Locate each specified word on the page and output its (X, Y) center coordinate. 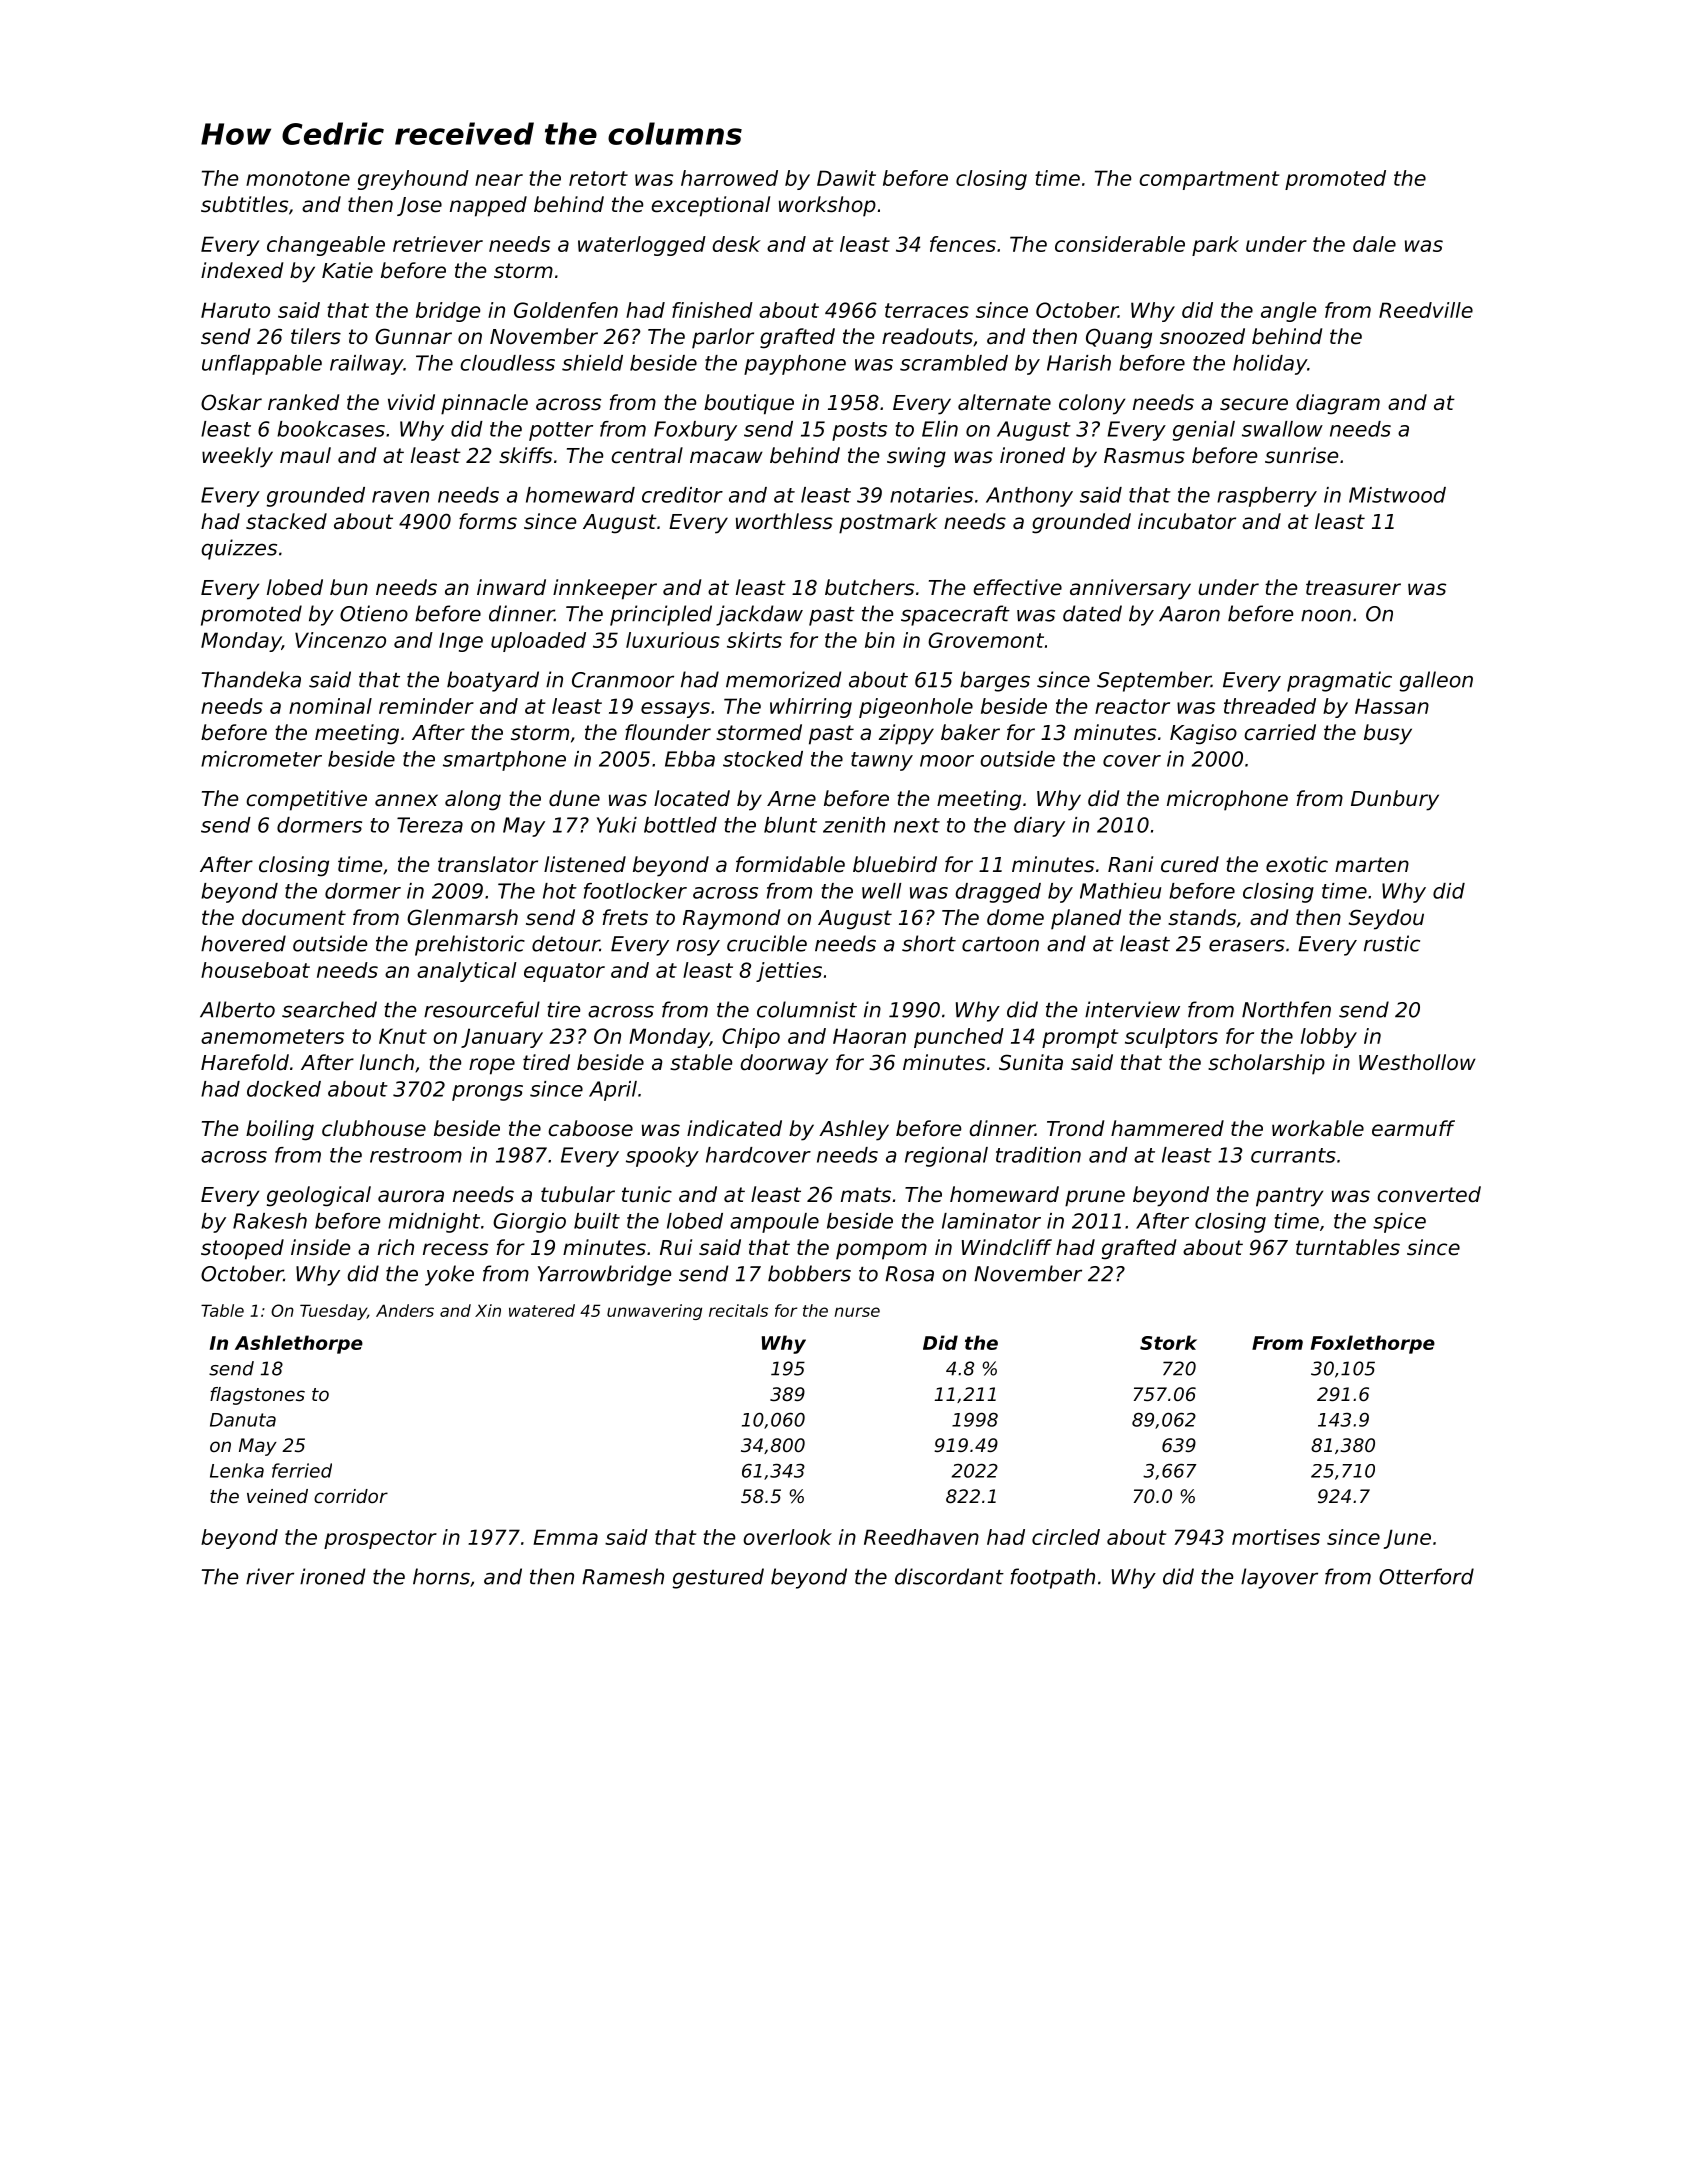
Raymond (731, 919)
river (270, 1576)
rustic (1392, 943)
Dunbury (1395, 800)
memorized (784, 679)
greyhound (413, 180)
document (294, 917)
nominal (330, 706)
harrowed (729, 178)
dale (1374, 244)
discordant (949, 1576)
